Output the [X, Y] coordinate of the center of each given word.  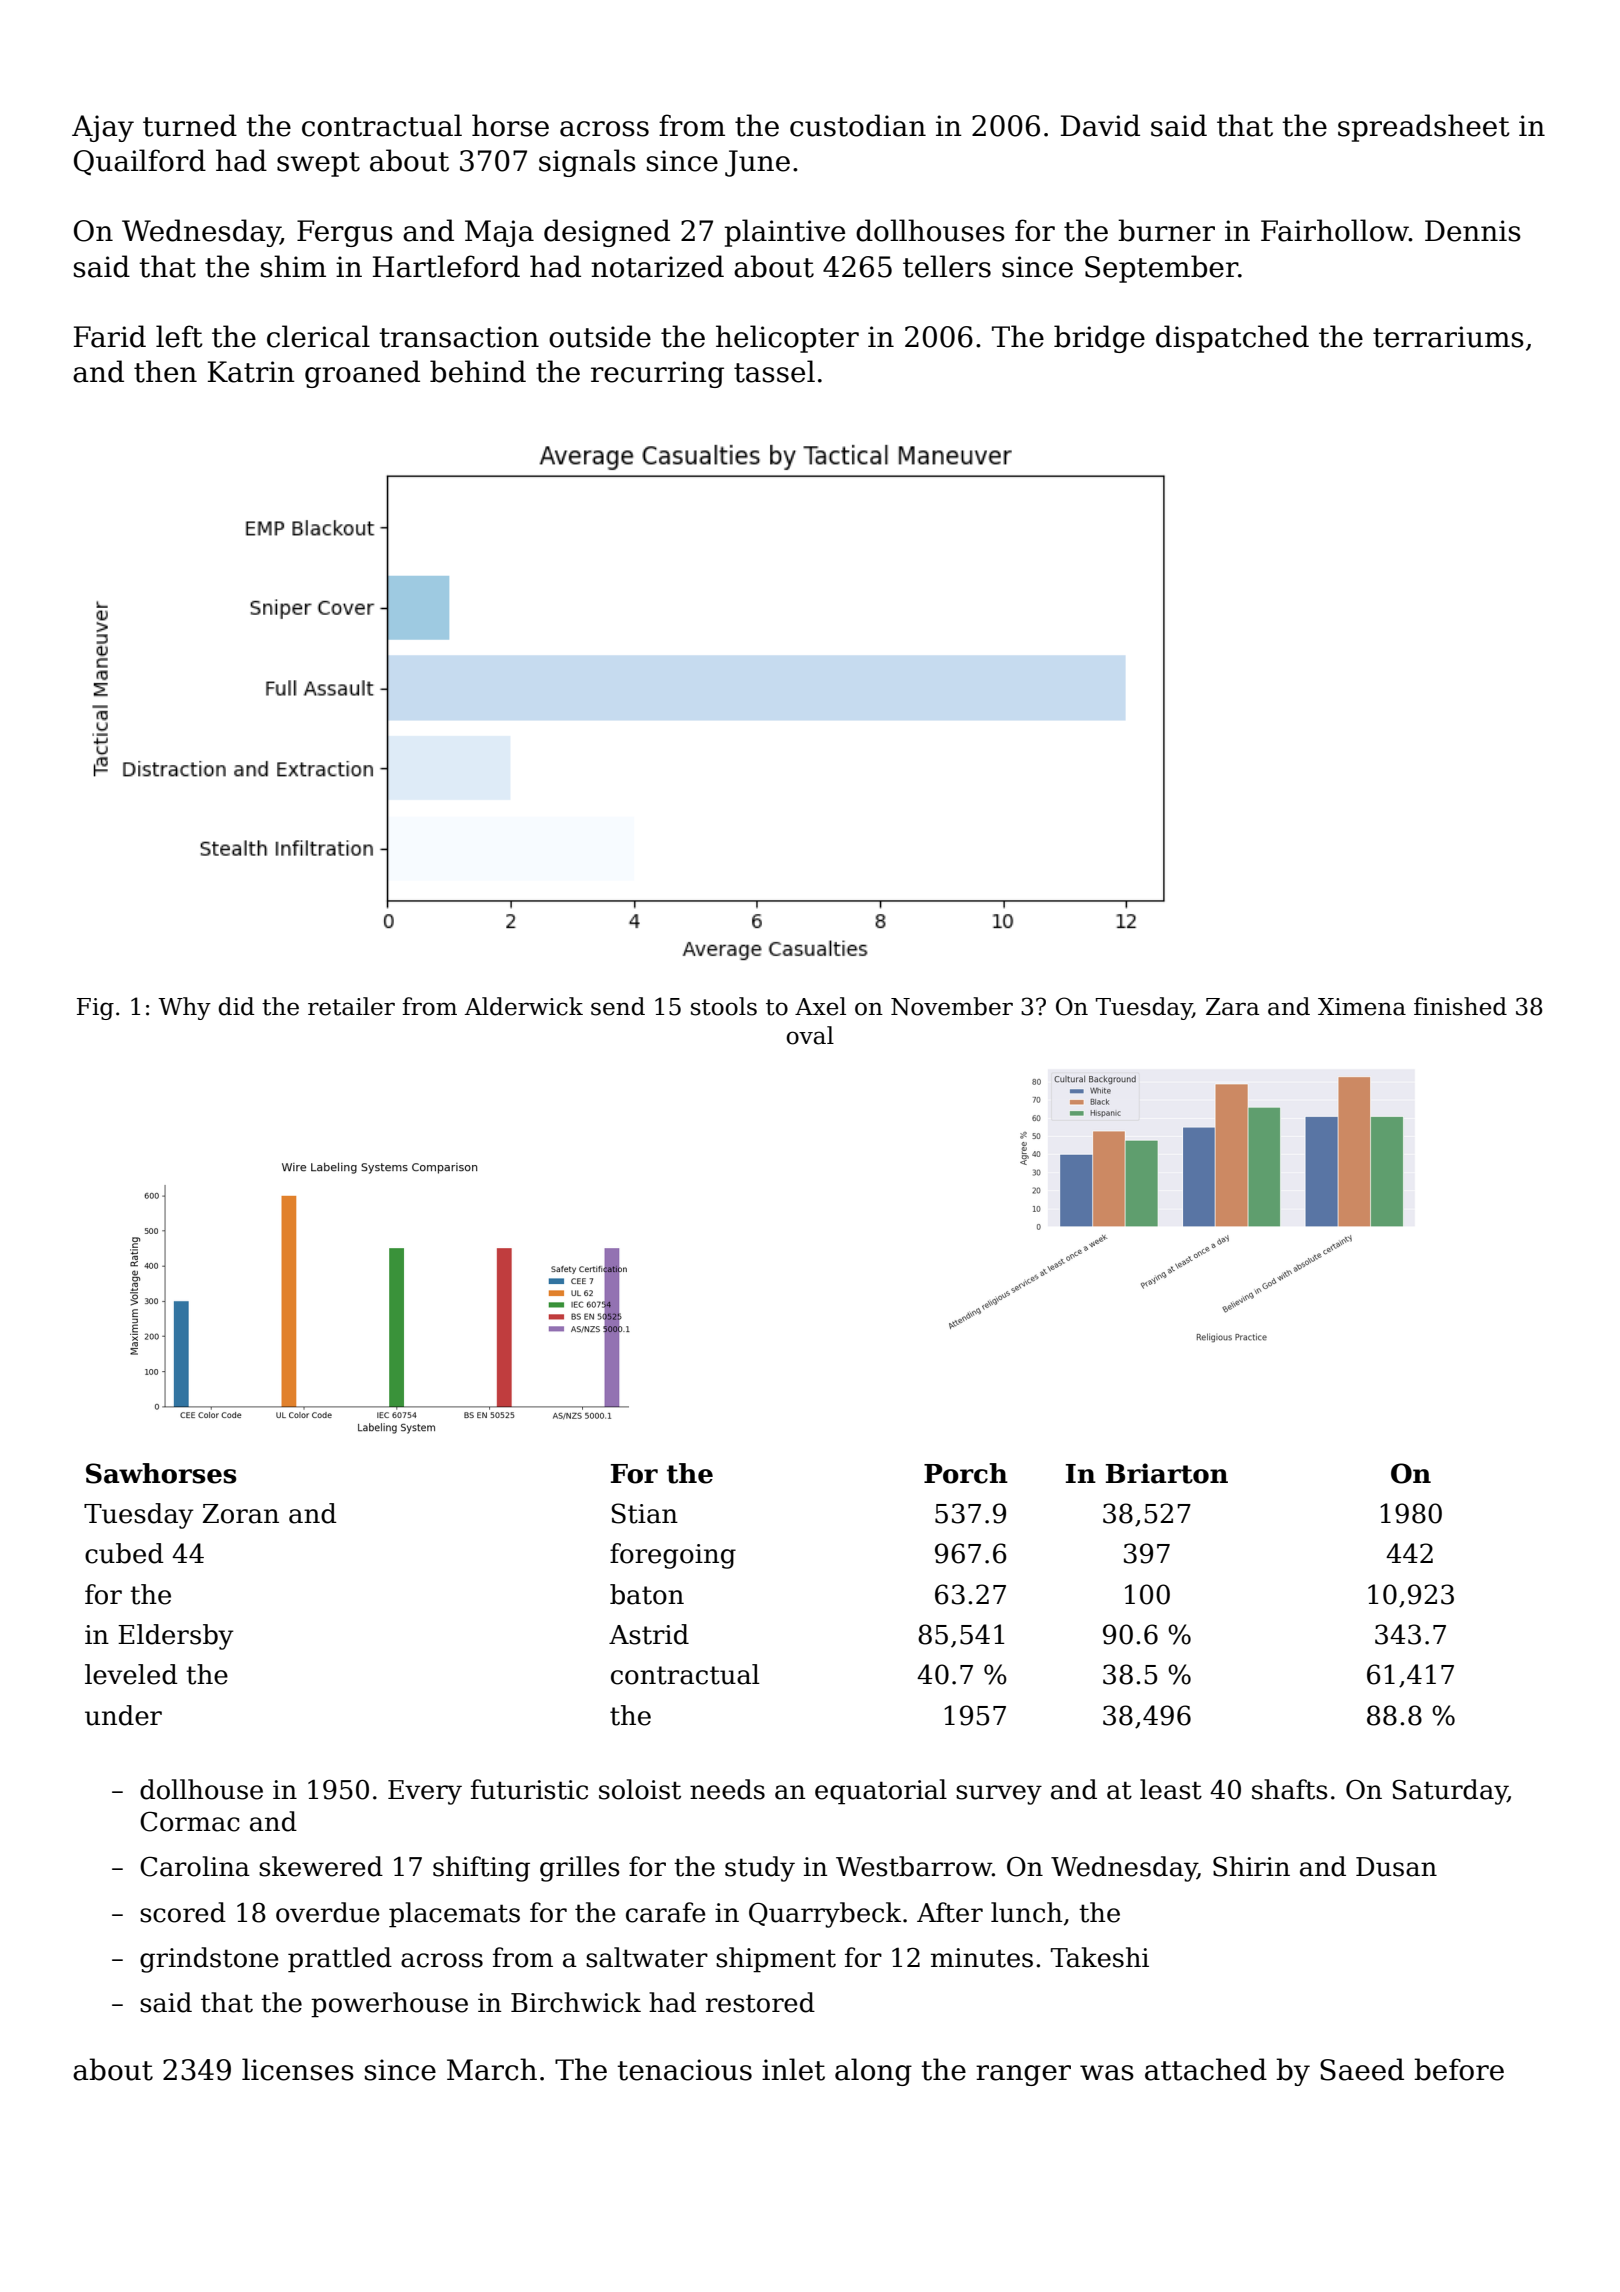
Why [184, 1008]
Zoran [240, 1514]
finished [1460, 1006]
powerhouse [389, 2005]
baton [647, 1594]
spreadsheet [1424, 128]
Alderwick [524, 1006]
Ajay [103, 128]
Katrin [251, 372]
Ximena [1362, 1007]
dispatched [1232, 339]
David [1100, 125]
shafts [1290, 1789]
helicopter [787, 339]
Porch [966, 1473]
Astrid [649, 1634]
